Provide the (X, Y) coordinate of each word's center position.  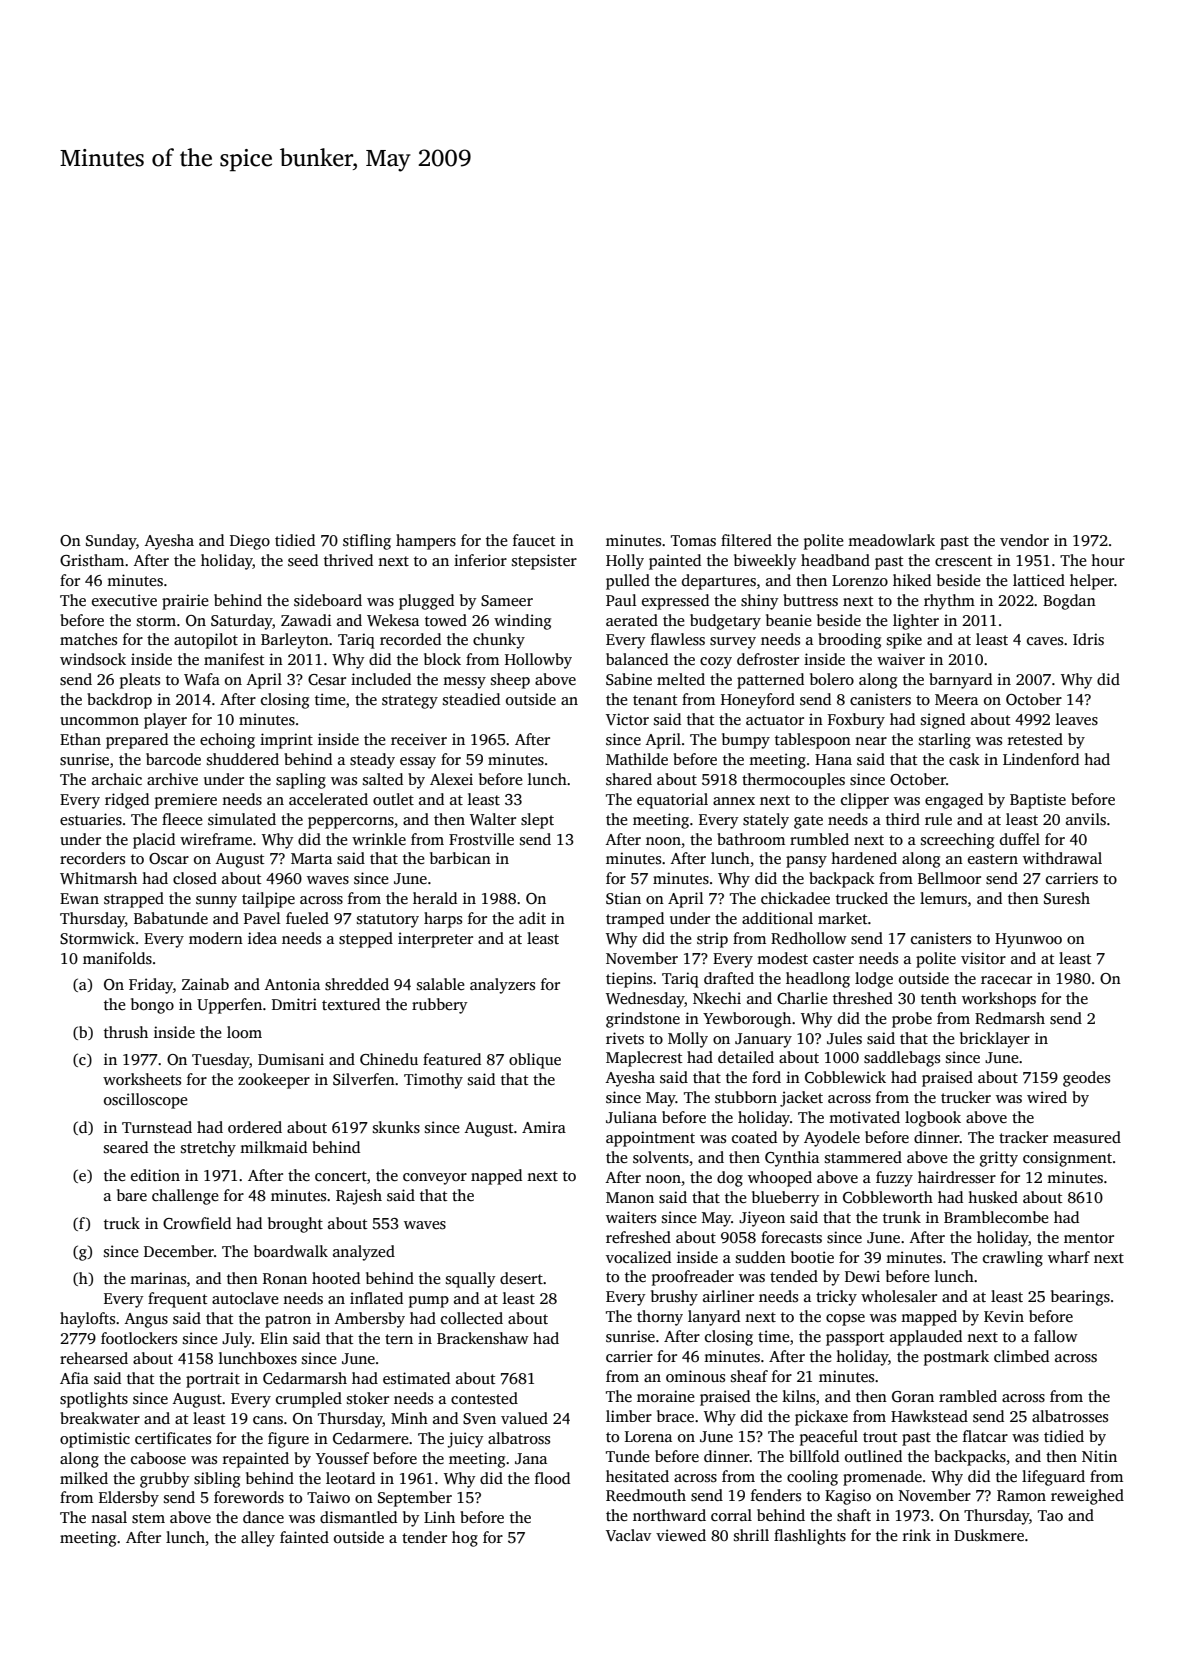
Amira (544, 1127)
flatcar (985, 1436)
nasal (109, 1517)
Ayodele (832, 1139)
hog (465, 1539)
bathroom (751, 839)
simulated (242, 819)
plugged (426, 602)
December (179, 1251)
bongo (152, 1006)
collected (472, 1318)
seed (303, 560)
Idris (1088, 639)
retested (1035, 739)
